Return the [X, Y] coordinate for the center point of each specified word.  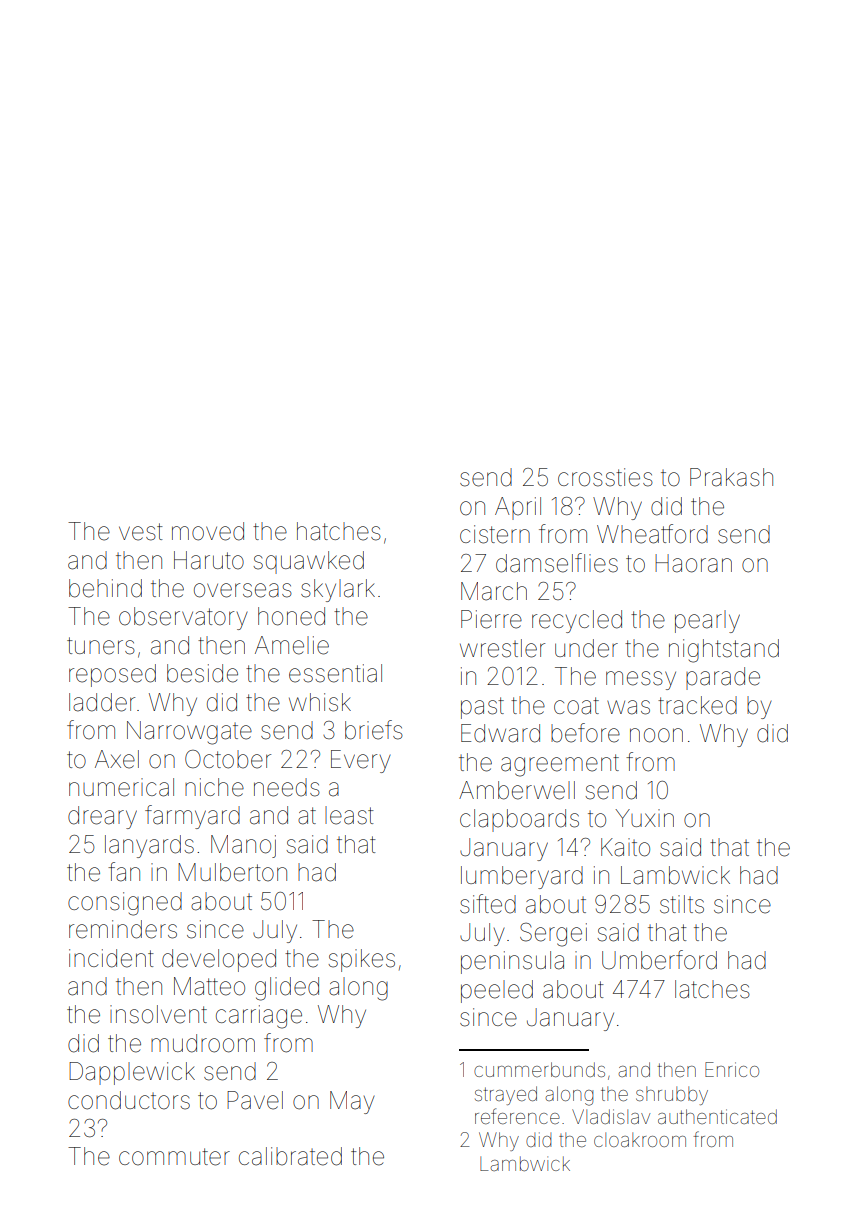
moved [208, 531]
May [352, 1102]
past [482, 708]
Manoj [243, 846]
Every [361, 761]
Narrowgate [189, 733]
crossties [605, 477]
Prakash [731, 477]
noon [656, 735]
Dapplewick [132, 1073]
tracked [697, 705]
